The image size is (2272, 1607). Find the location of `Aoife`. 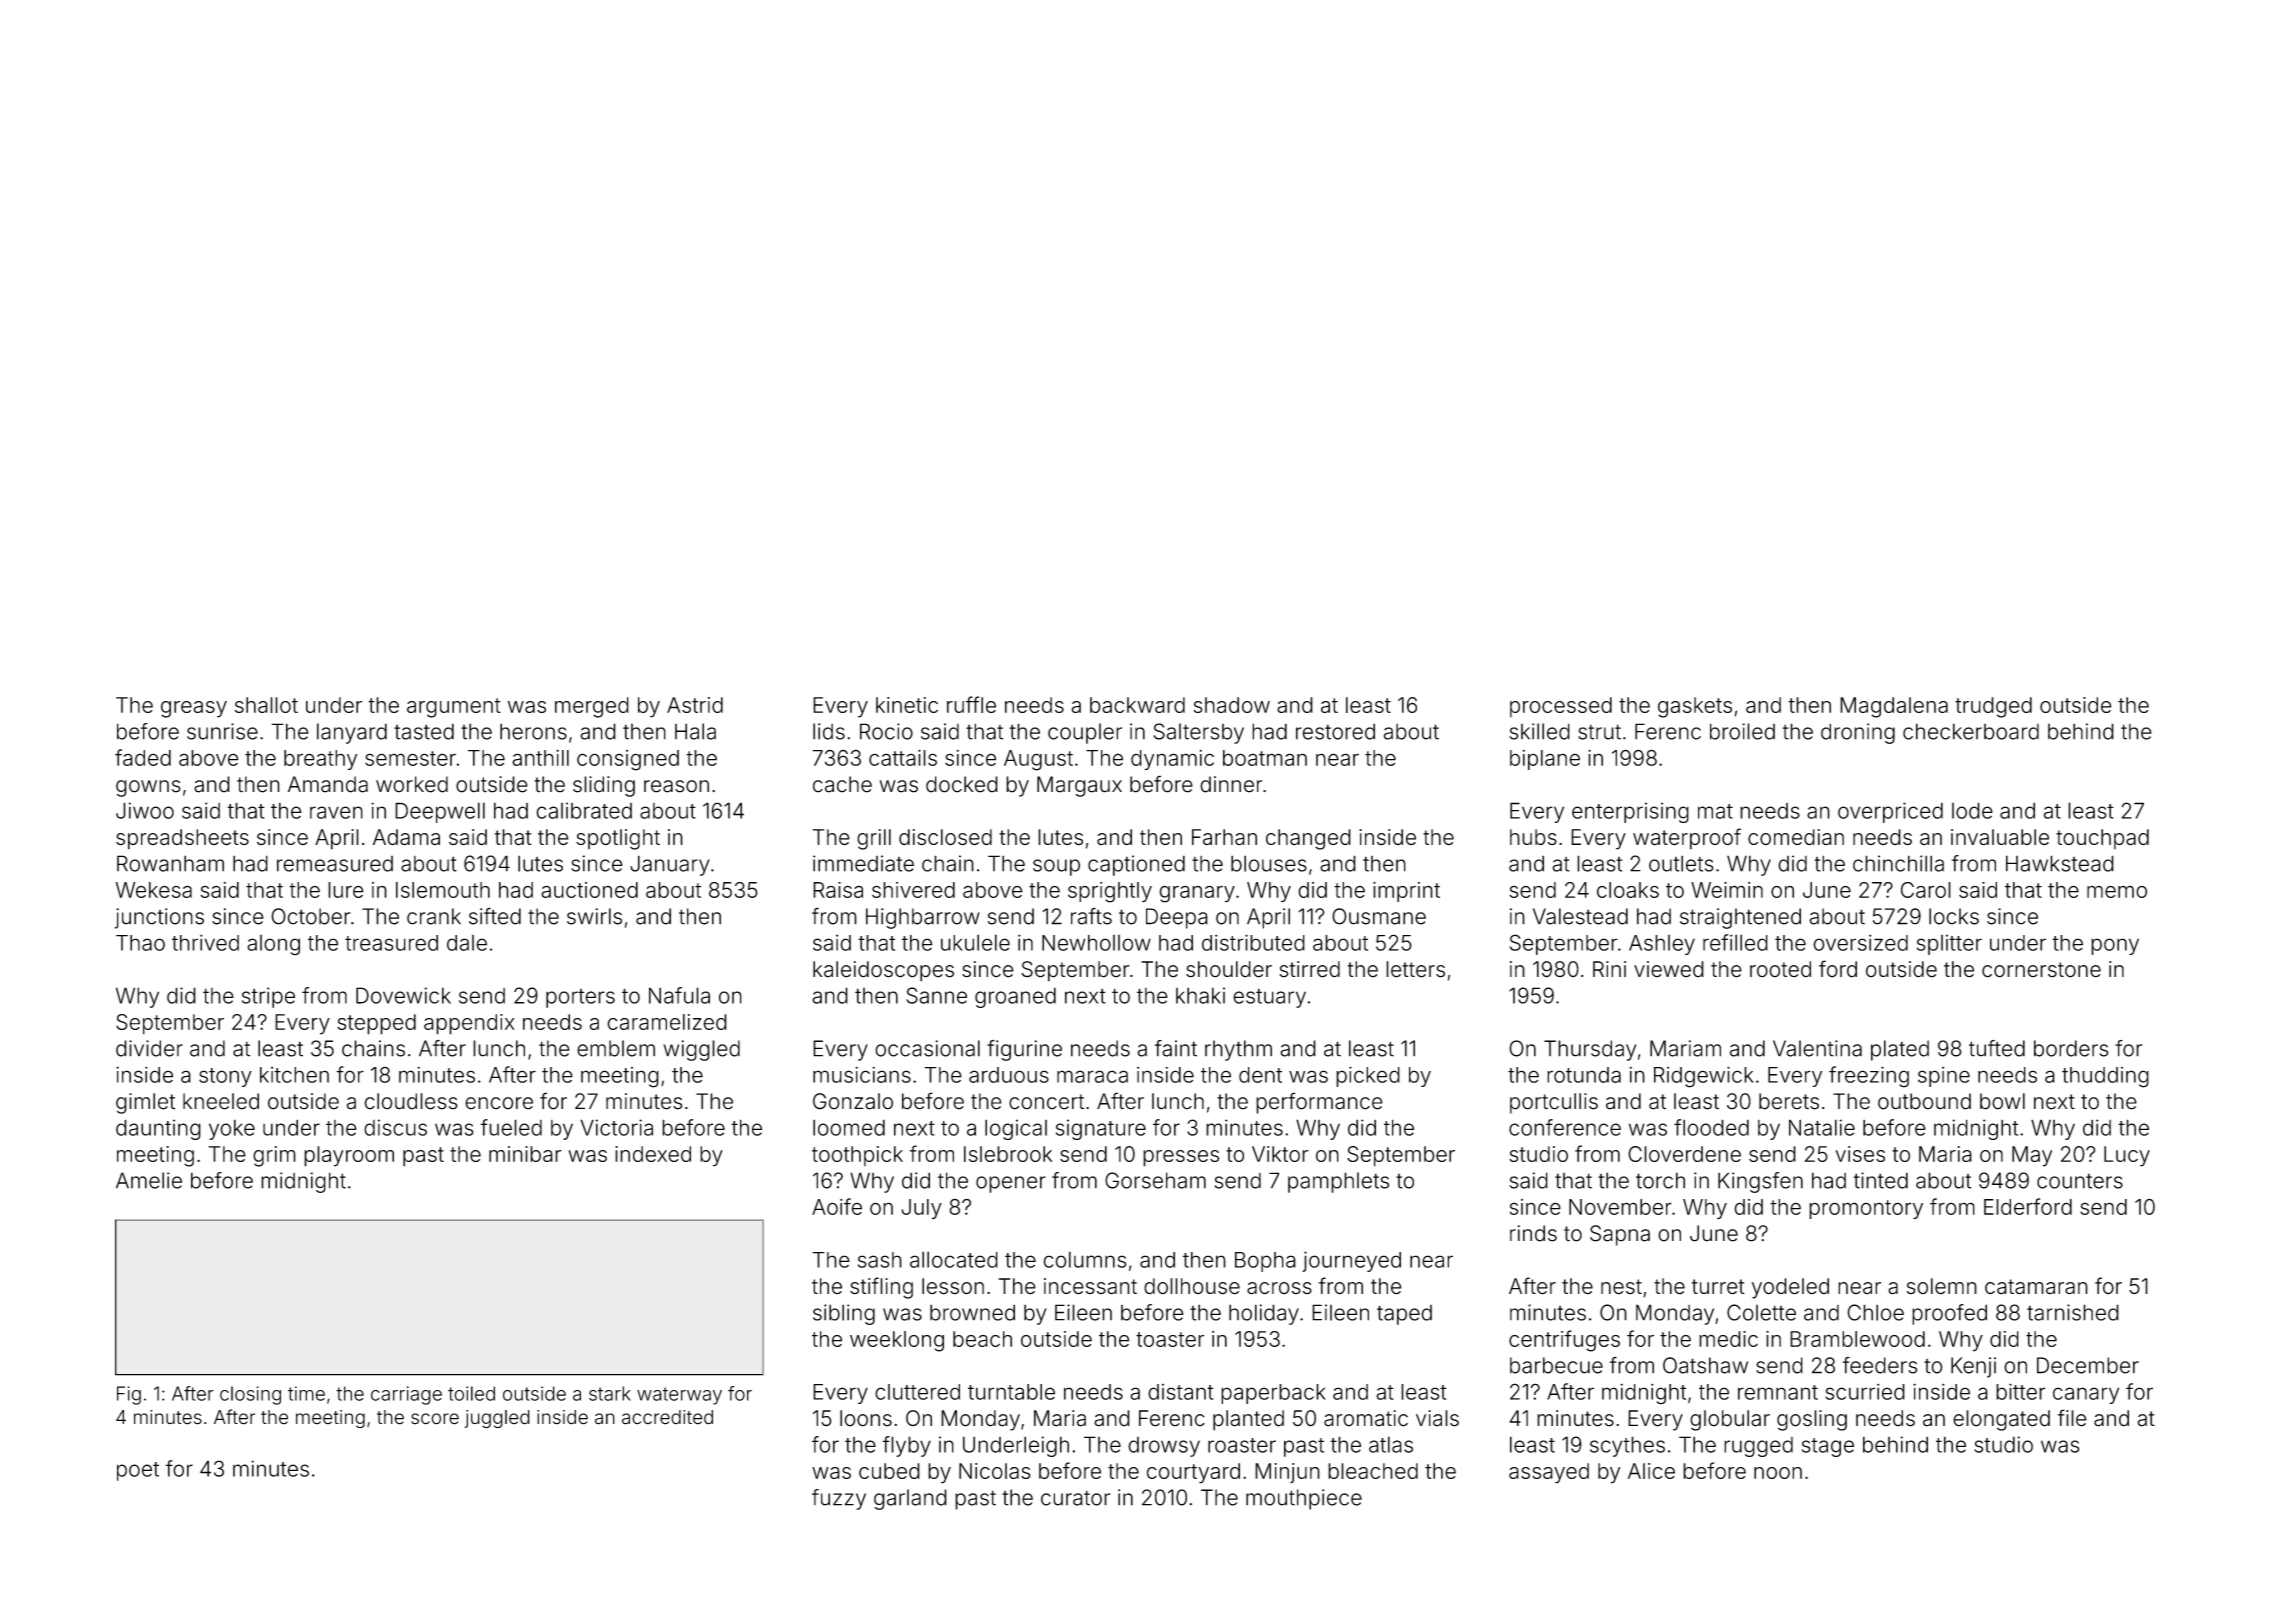

Aoife is located at coordinates (837, 1206).
